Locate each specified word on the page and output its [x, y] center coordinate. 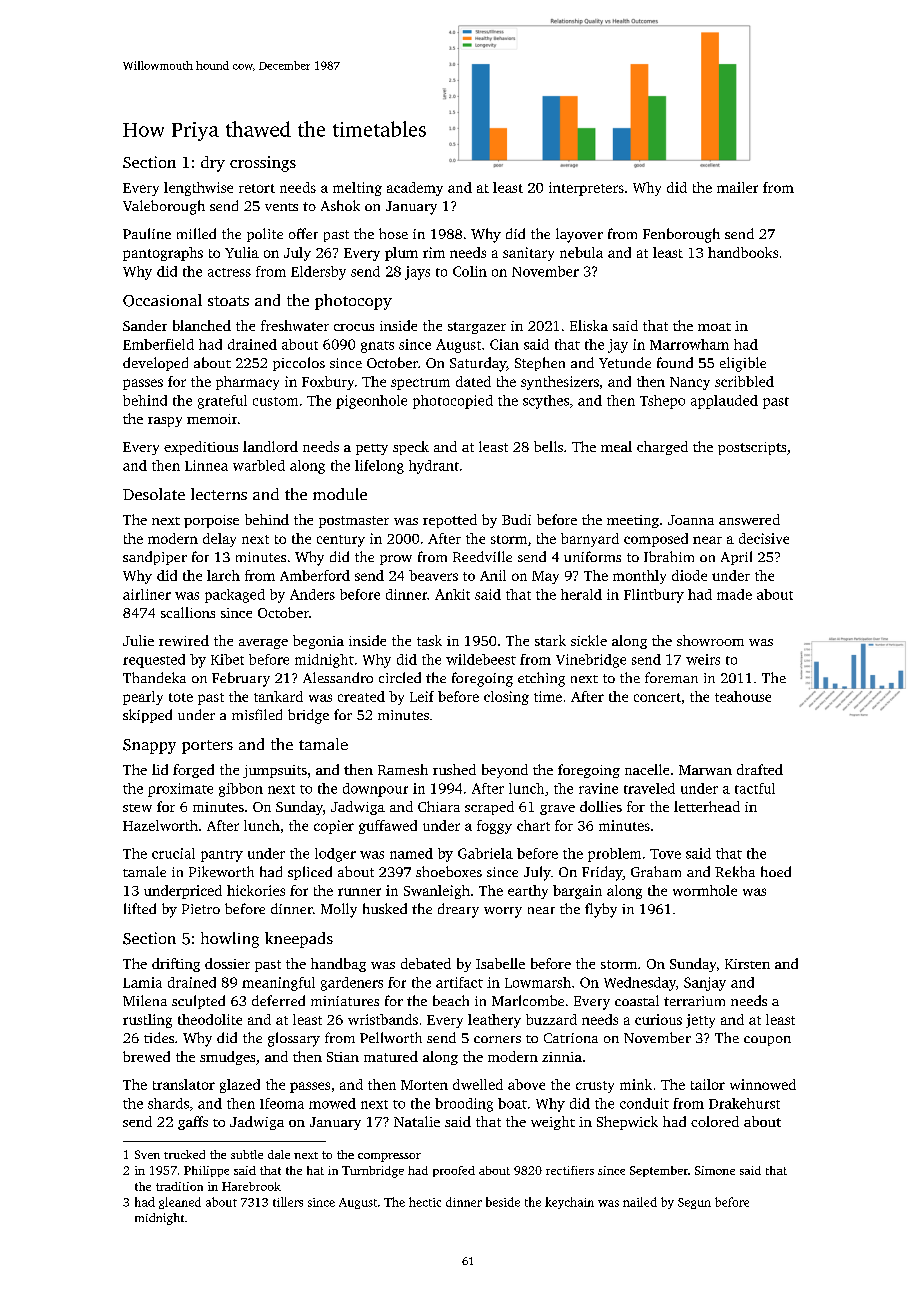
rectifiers [570, 1170]
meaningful [278, 984]
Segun [694, 1203]
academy [415, 189]
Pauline [147, 233]
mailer [737, 187]
